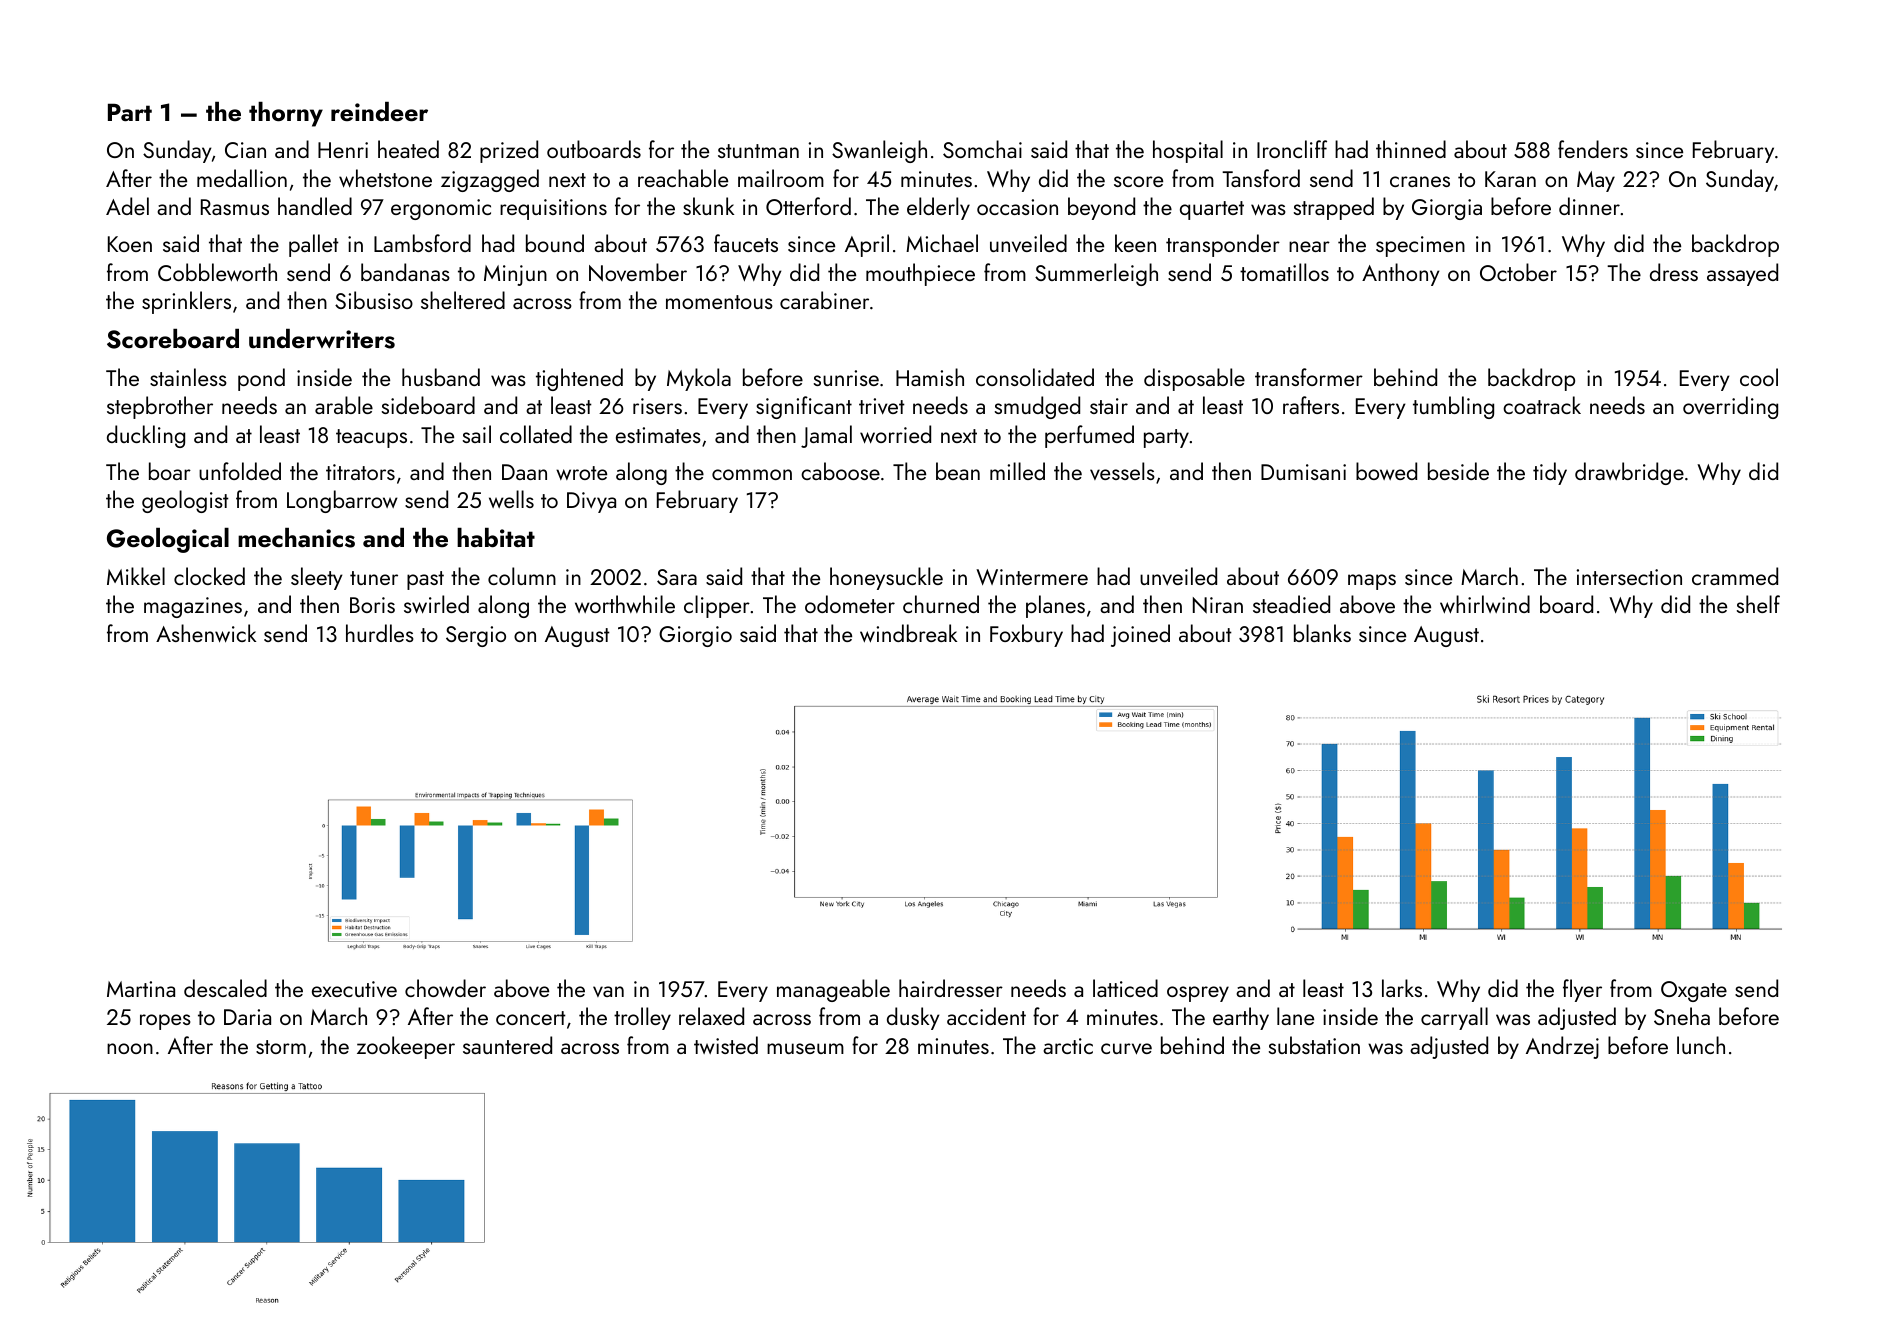 The height and width of the screenshot is (1334, 1886). I want to click on bowed, so click(1386, 471).
